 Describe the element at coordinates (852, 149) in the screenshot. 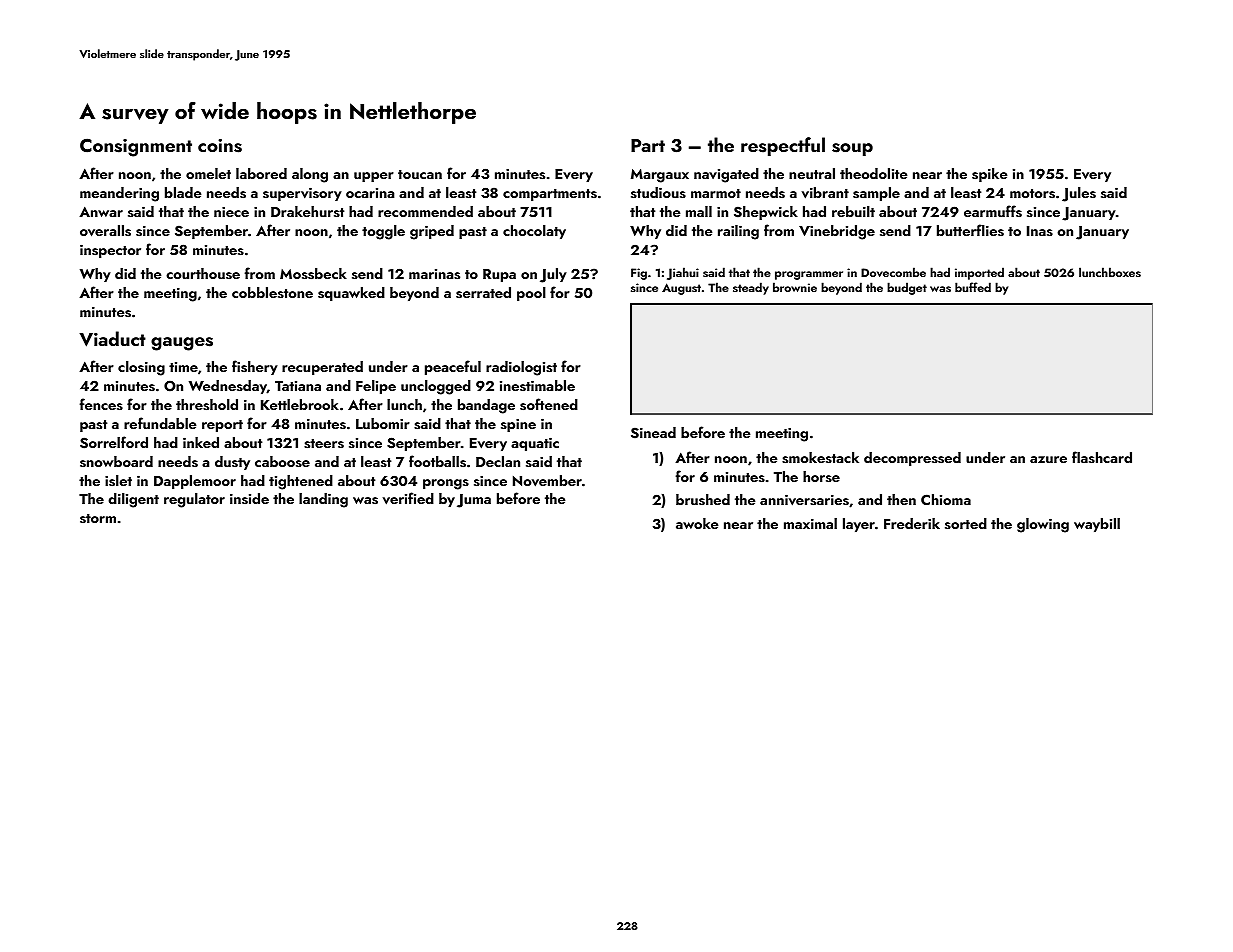

I see `soup` at that location.
